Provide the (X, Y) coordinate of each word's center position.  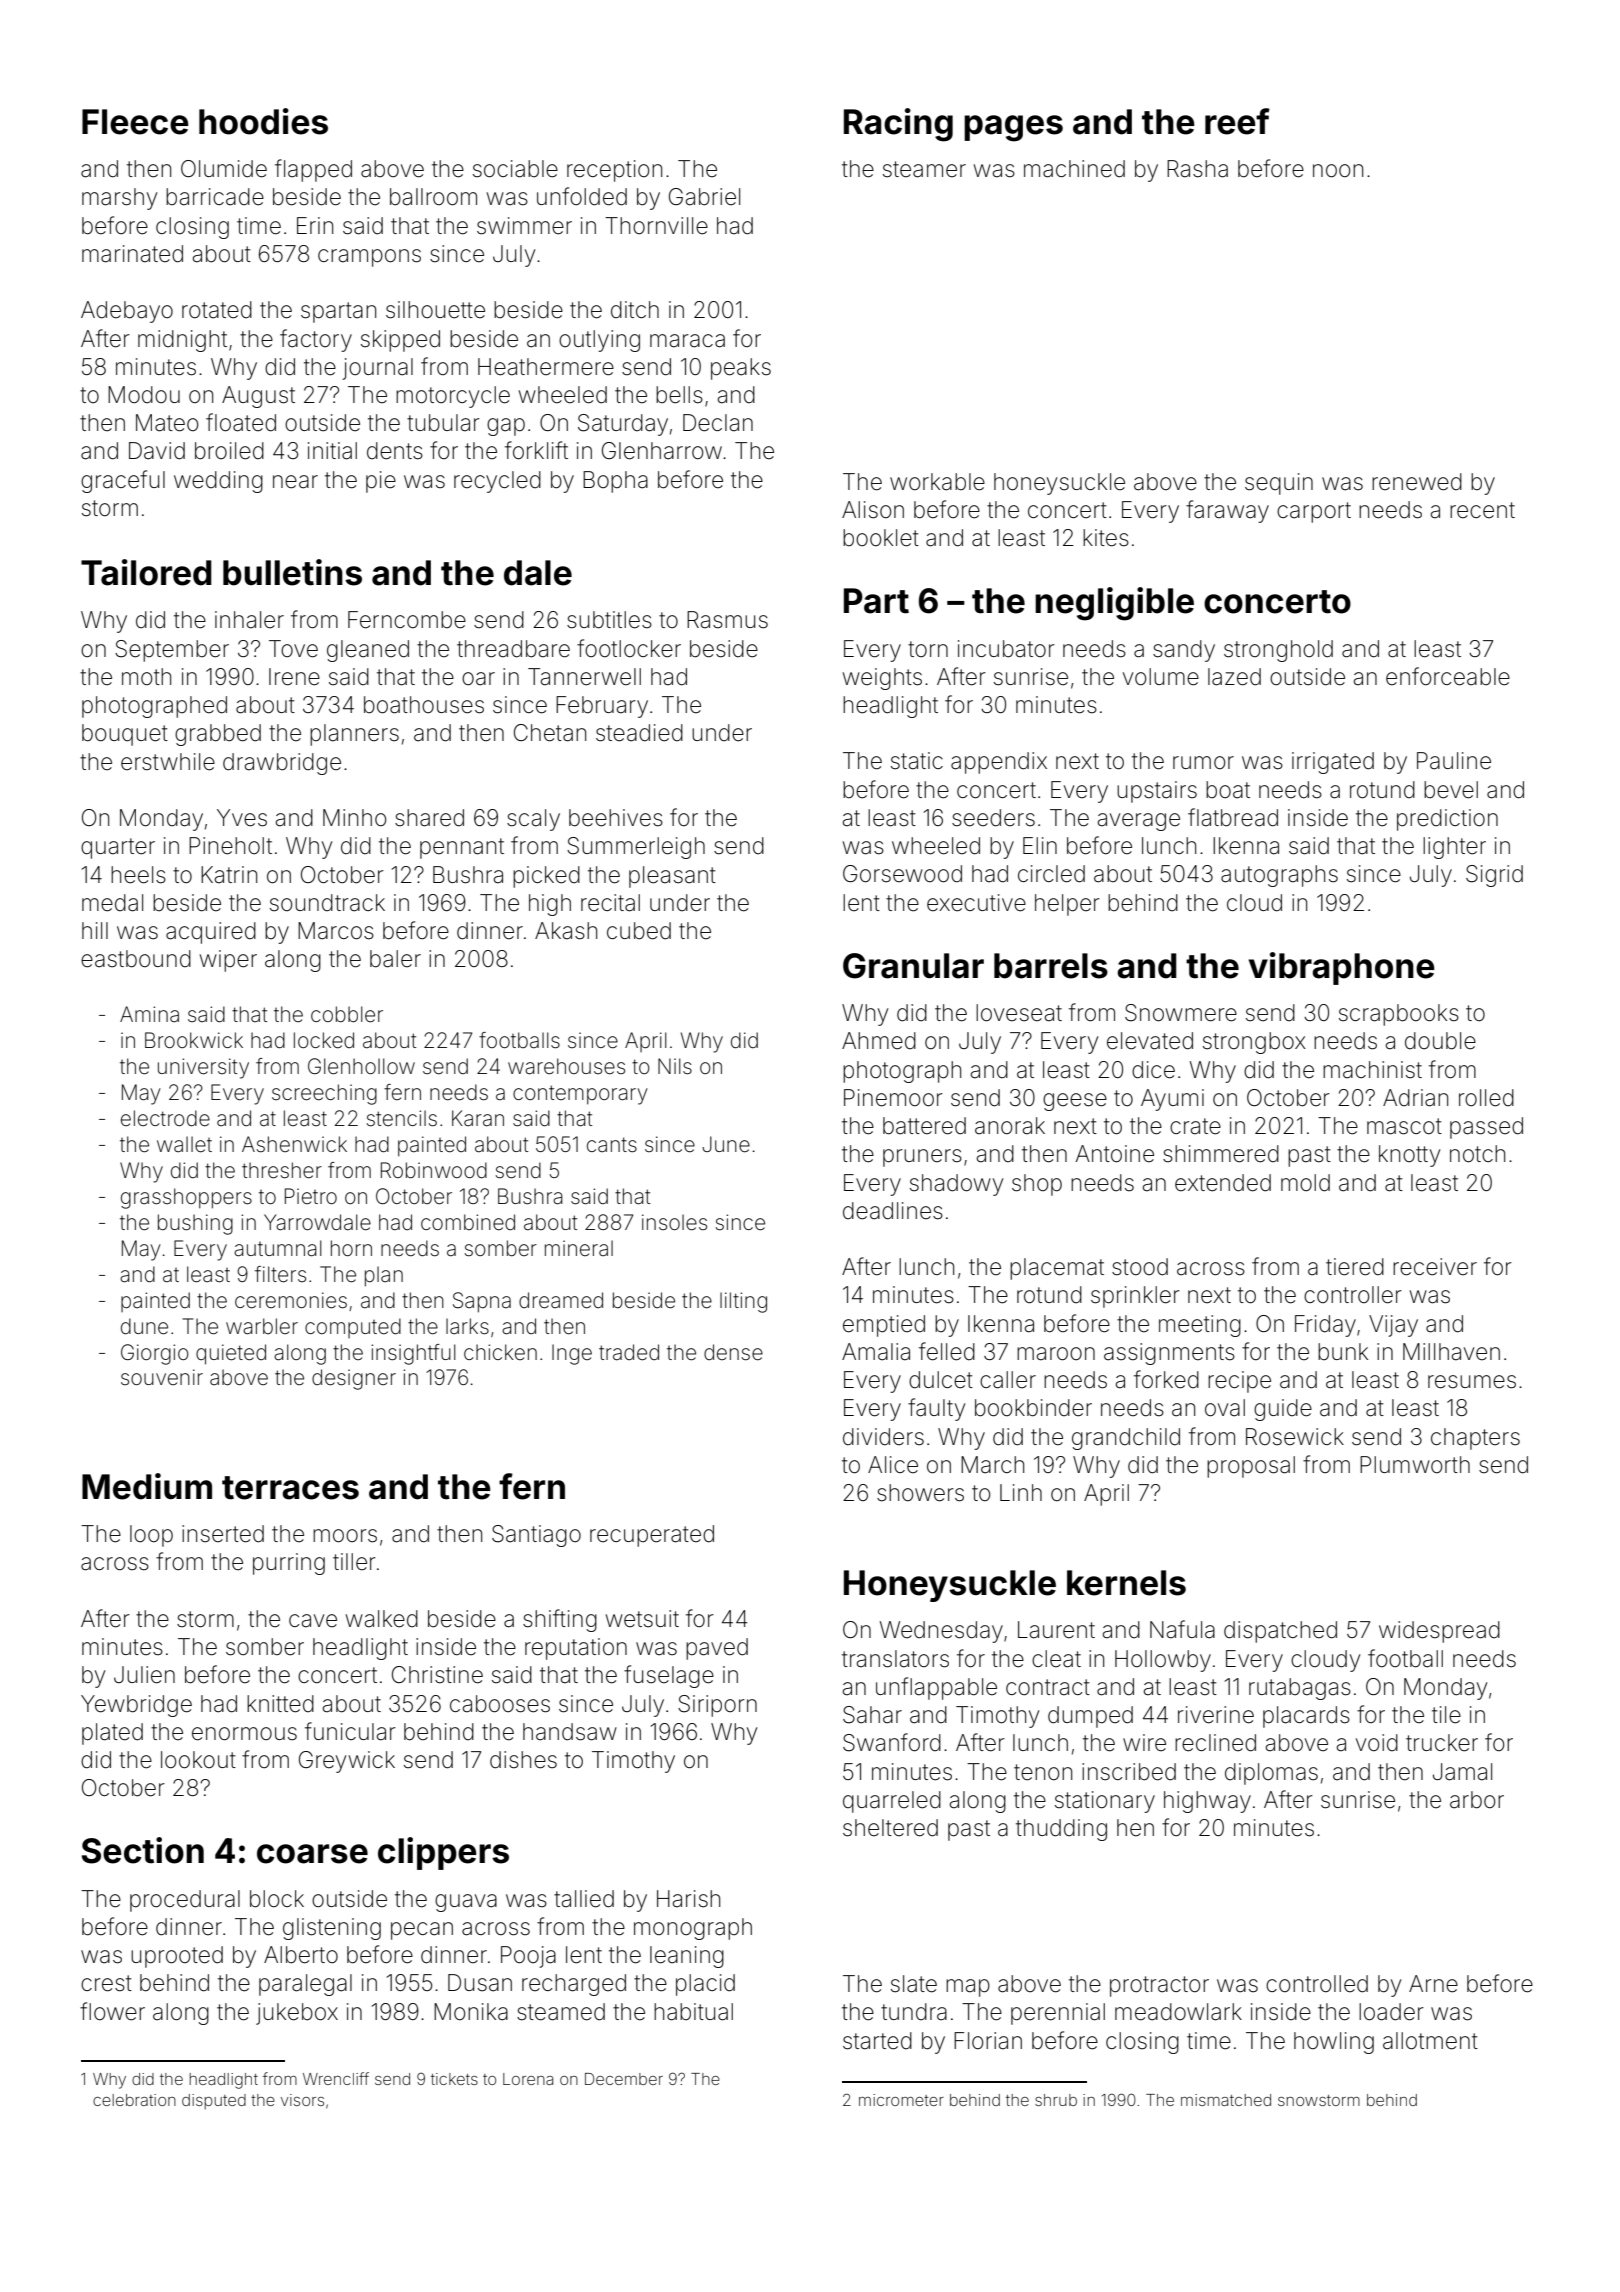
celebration (134, 2100)
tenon (1043, 1772)
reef (1237, 121)
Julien (144, 1675)
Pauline (1454, 761)
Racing (898, 125)
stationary (1105, 1802)
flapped (313, 170)
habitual (693, 2012)
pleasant (672, 877)
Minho (355, 817)
